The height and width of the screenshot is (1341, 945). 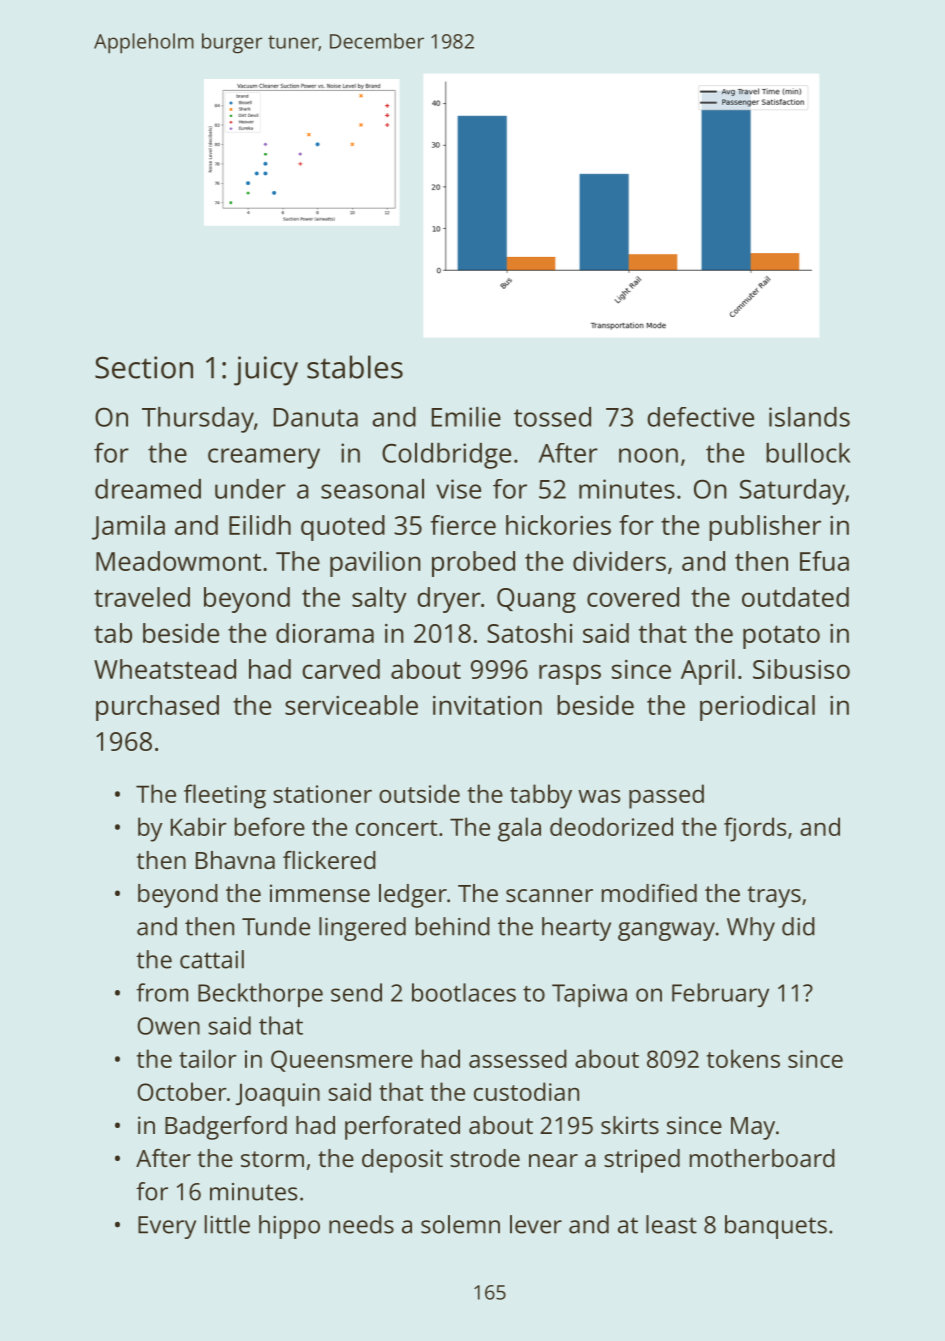 I want to click on Danuta, so click(x=316, y=417).
